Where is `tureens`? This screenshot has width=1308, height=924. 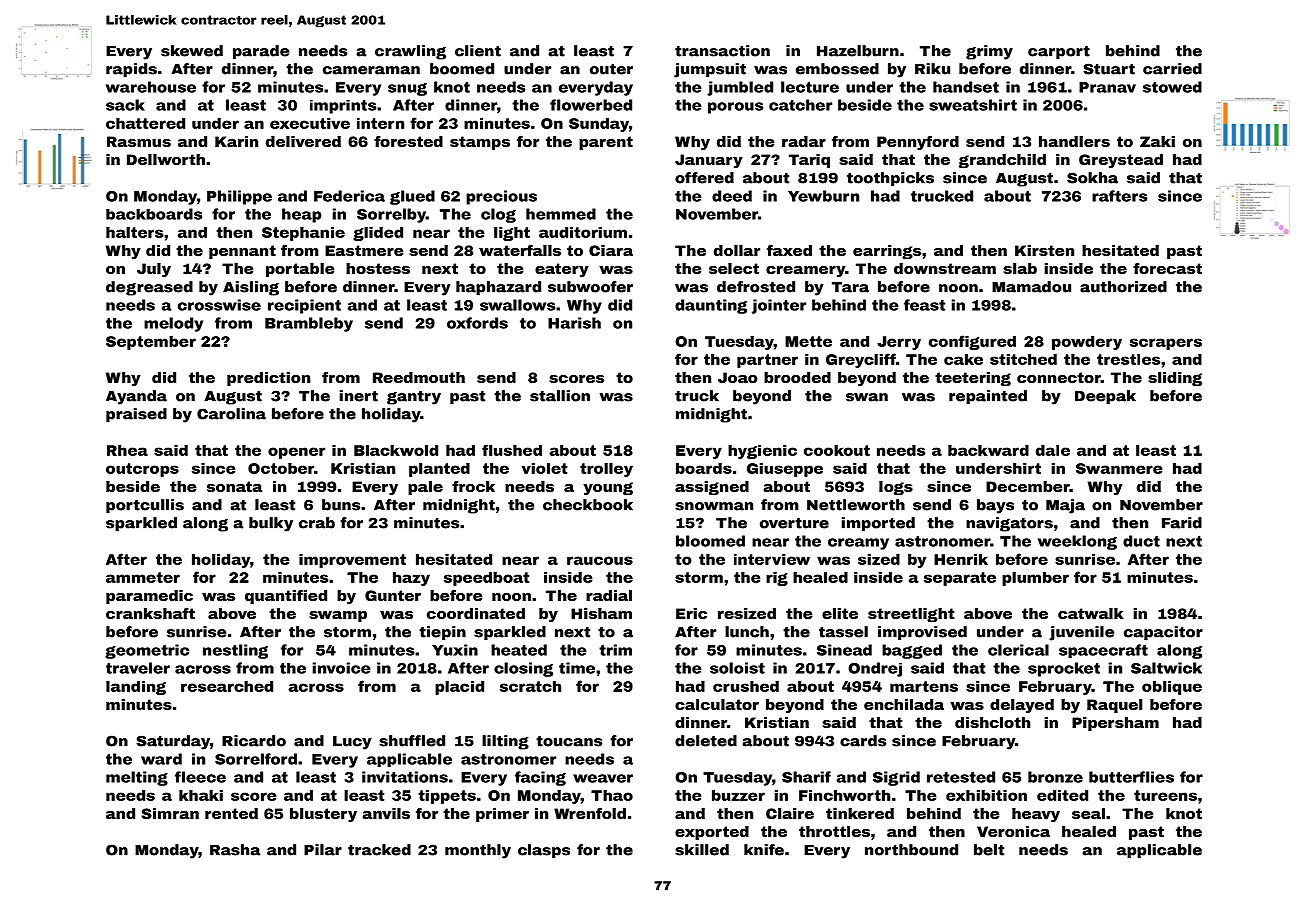
tureens is located at coordinates (1165, 795).
